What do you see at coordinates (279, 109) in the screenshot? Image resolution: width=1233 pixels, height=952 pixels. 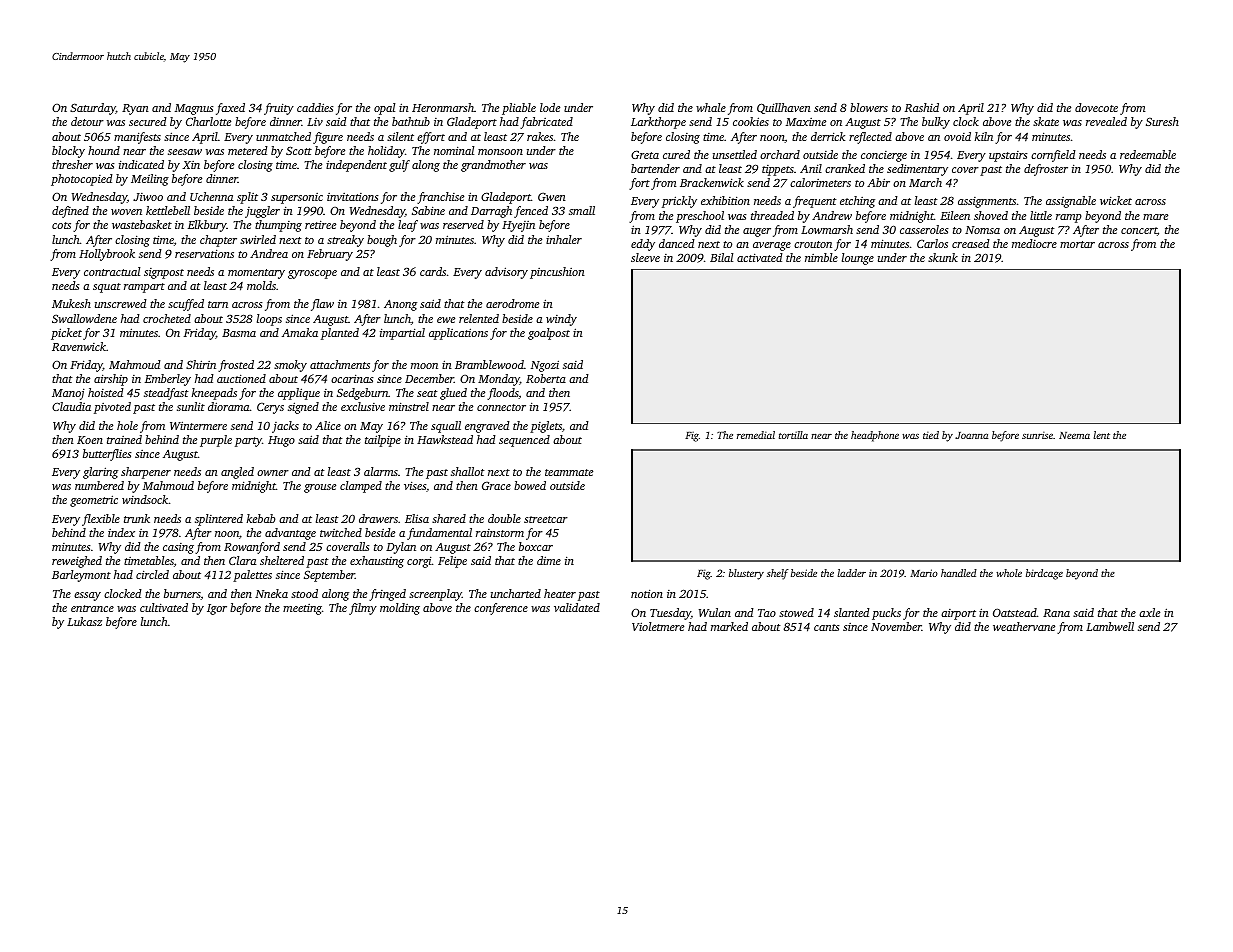 I see `fruity` at bounding box center [279, 109].
